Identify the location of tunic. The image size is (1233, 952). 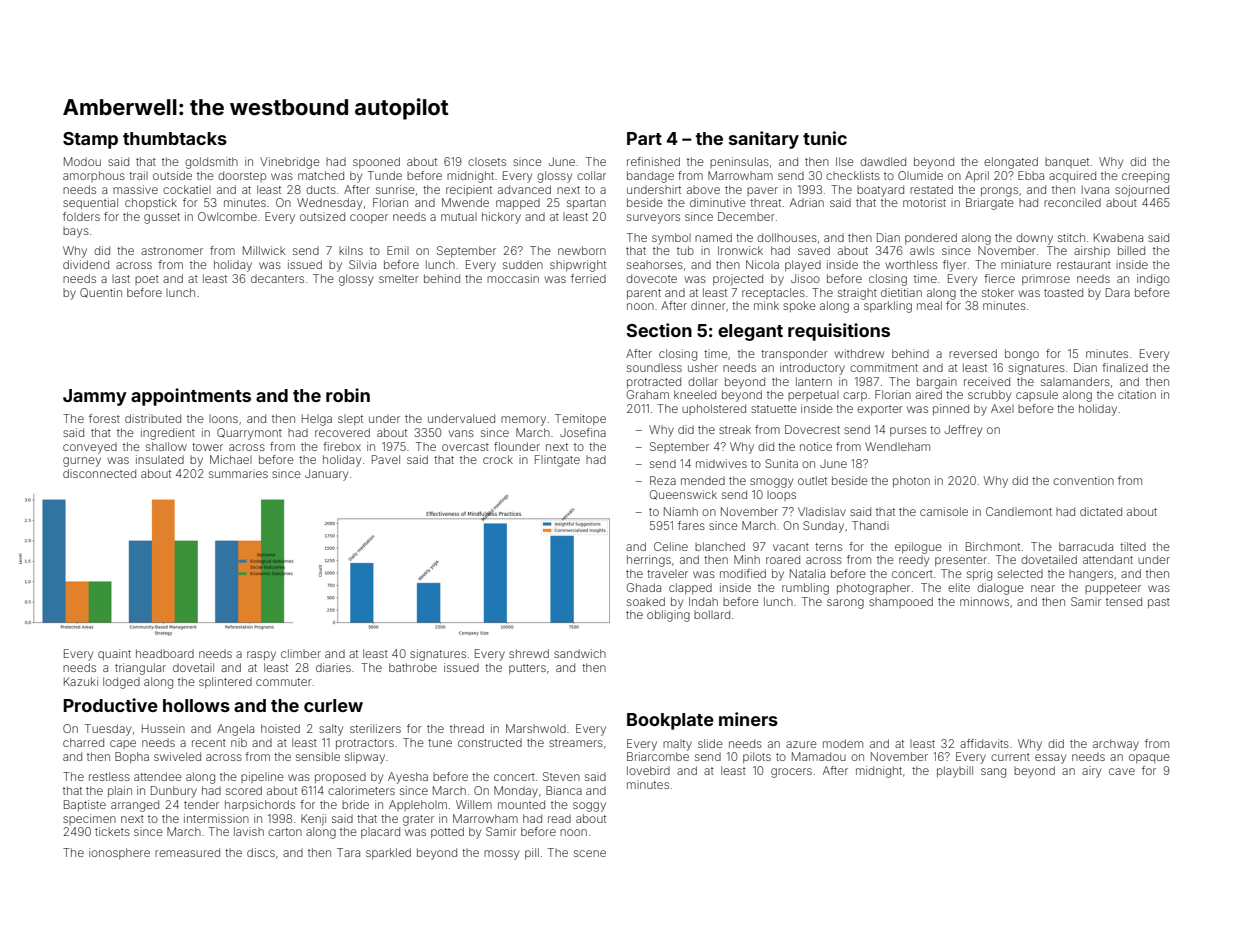
(825, 138).
